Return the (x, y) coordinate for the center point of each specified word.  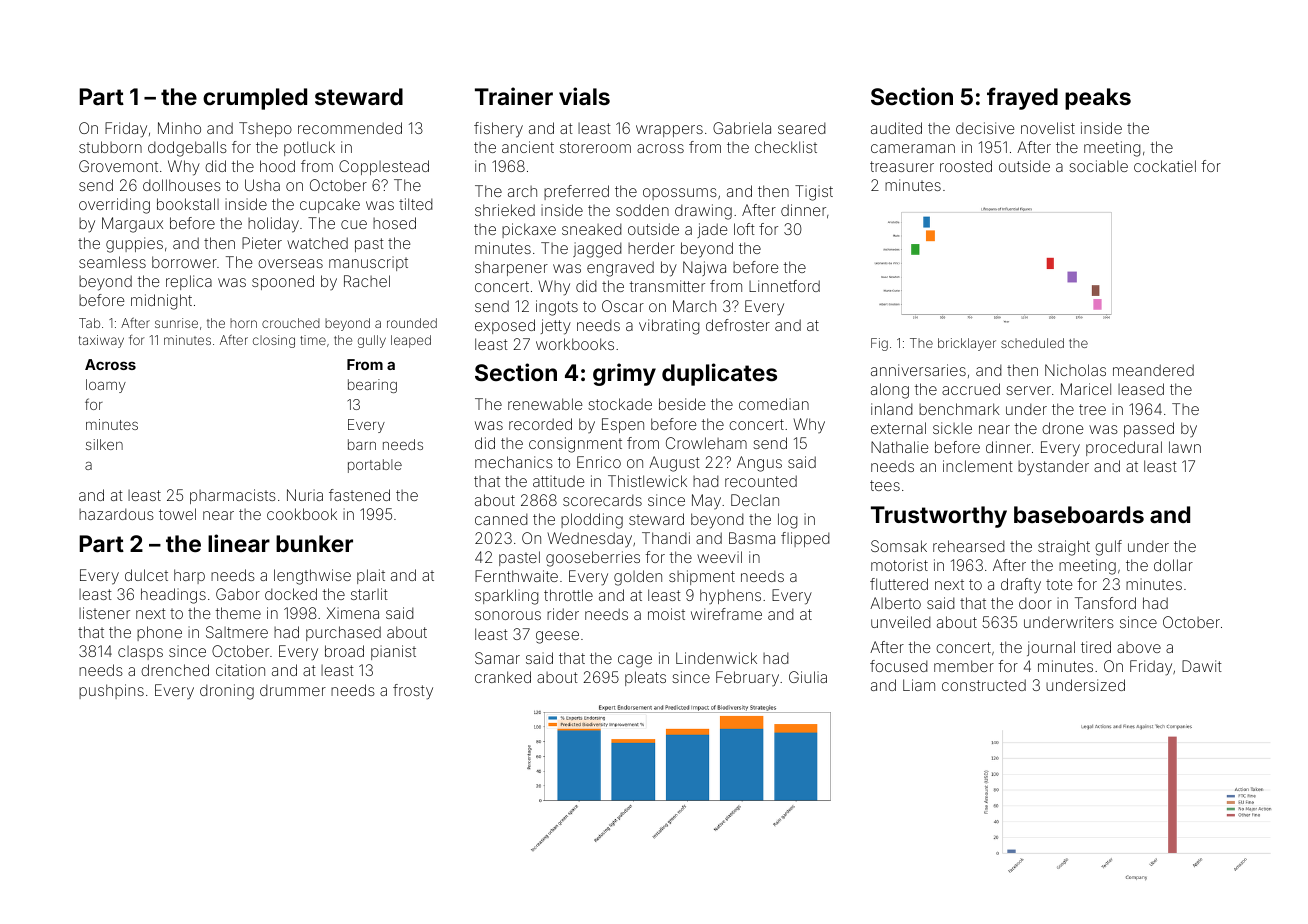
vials (584, 96)
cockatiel (1165, 166)
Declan (755, 500)
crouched (291, 323)
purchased (343, 633)
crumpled (255, 99)
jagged (597, 250)
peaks (1098, 99)
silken (104, 444)
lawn (1185, 447)
